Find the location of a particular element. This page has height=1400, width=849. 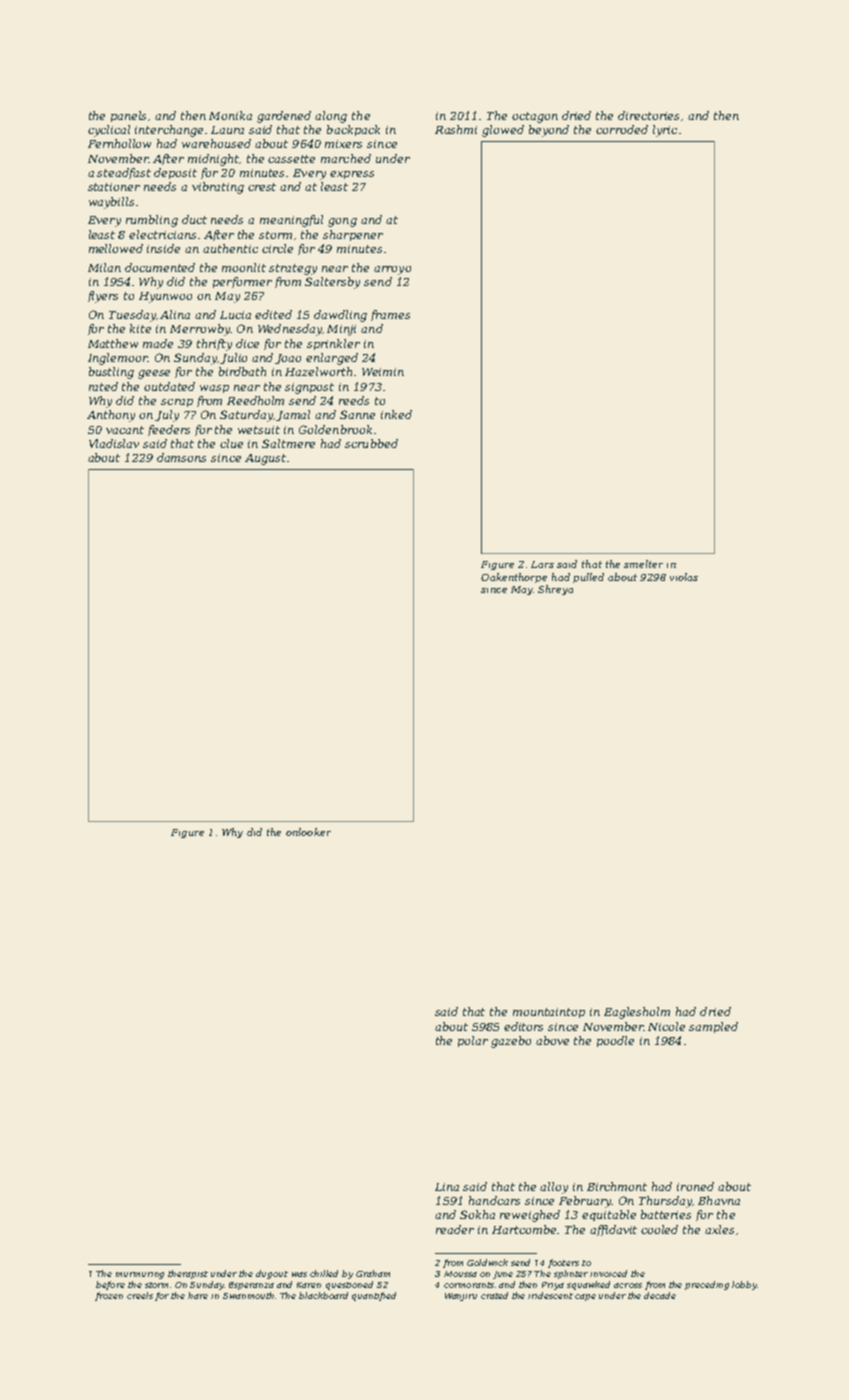

polar is located at coordinates (473, 1041).
